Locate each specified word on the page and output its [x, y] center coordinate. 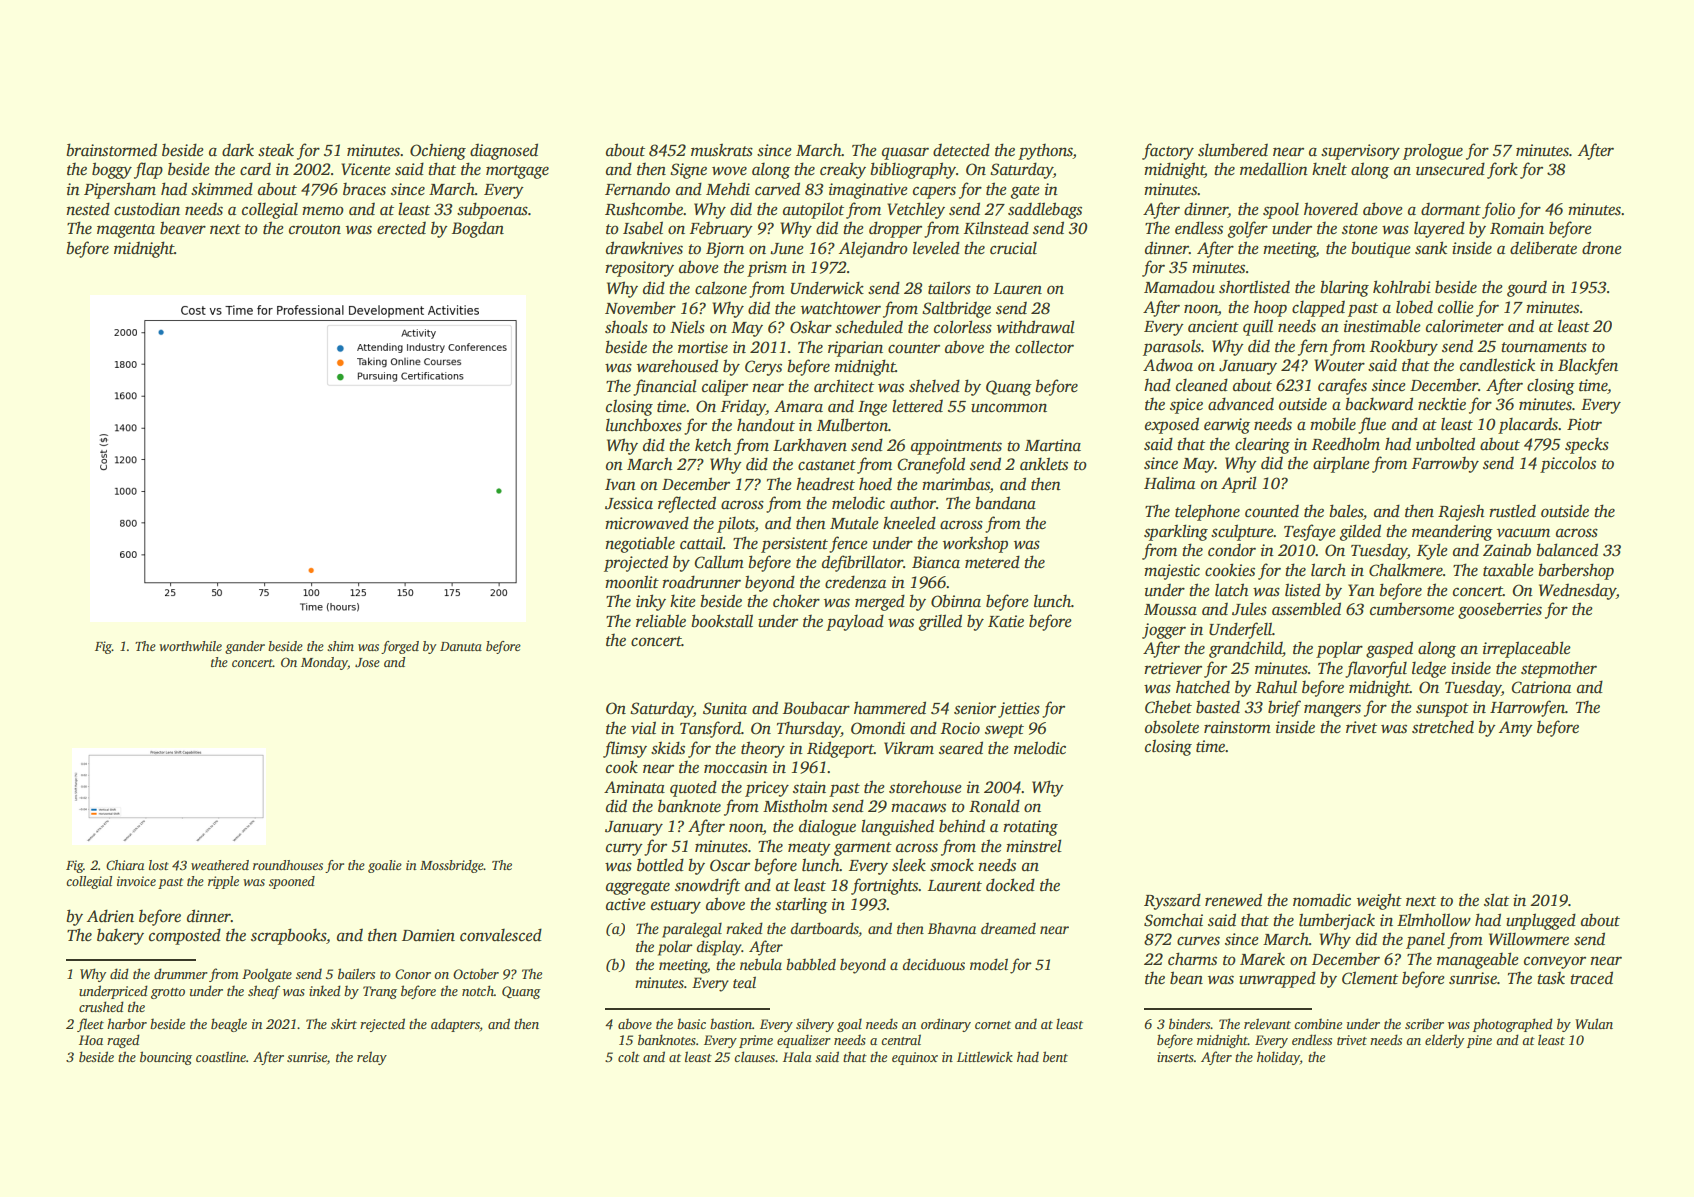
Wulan [1594, 1023]
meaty [809, 849]
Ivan [620, 485]
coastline [221, 1056]
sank [1431, 248]
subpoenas [492, 210]
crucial [1013, 248]
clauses [754, 1056]
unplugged [1541, 921]
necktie [1442, 404]
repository [639, 269]
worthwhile [190, 646]
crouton [315, 229]
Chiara [125, 865]
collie [1456, 307]
